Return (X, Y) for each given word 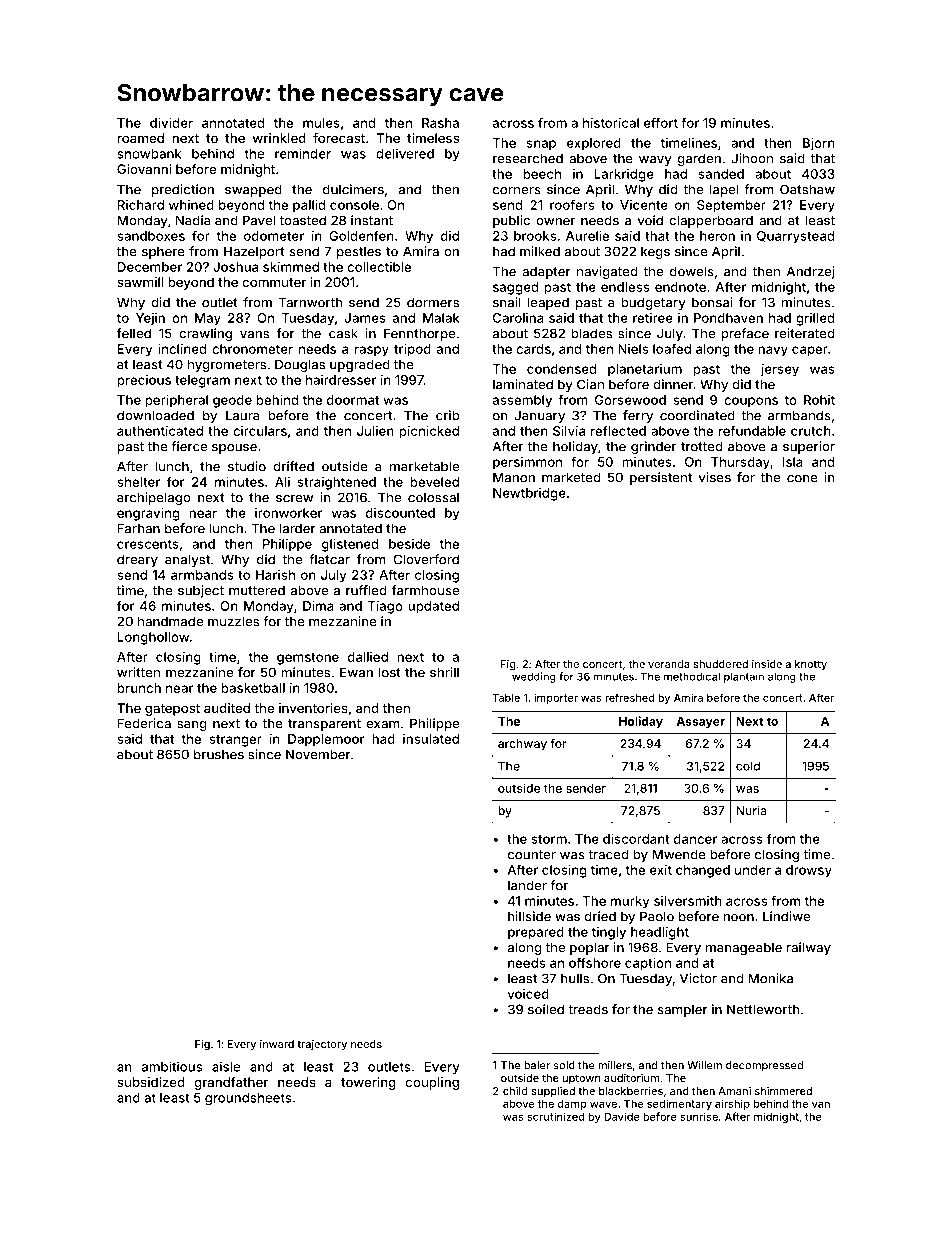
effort (661, 122)
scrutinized (555, 1116)
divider (171, 123)
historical (611, 123)
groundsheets (248, 1099)
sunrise (699, 1116)
